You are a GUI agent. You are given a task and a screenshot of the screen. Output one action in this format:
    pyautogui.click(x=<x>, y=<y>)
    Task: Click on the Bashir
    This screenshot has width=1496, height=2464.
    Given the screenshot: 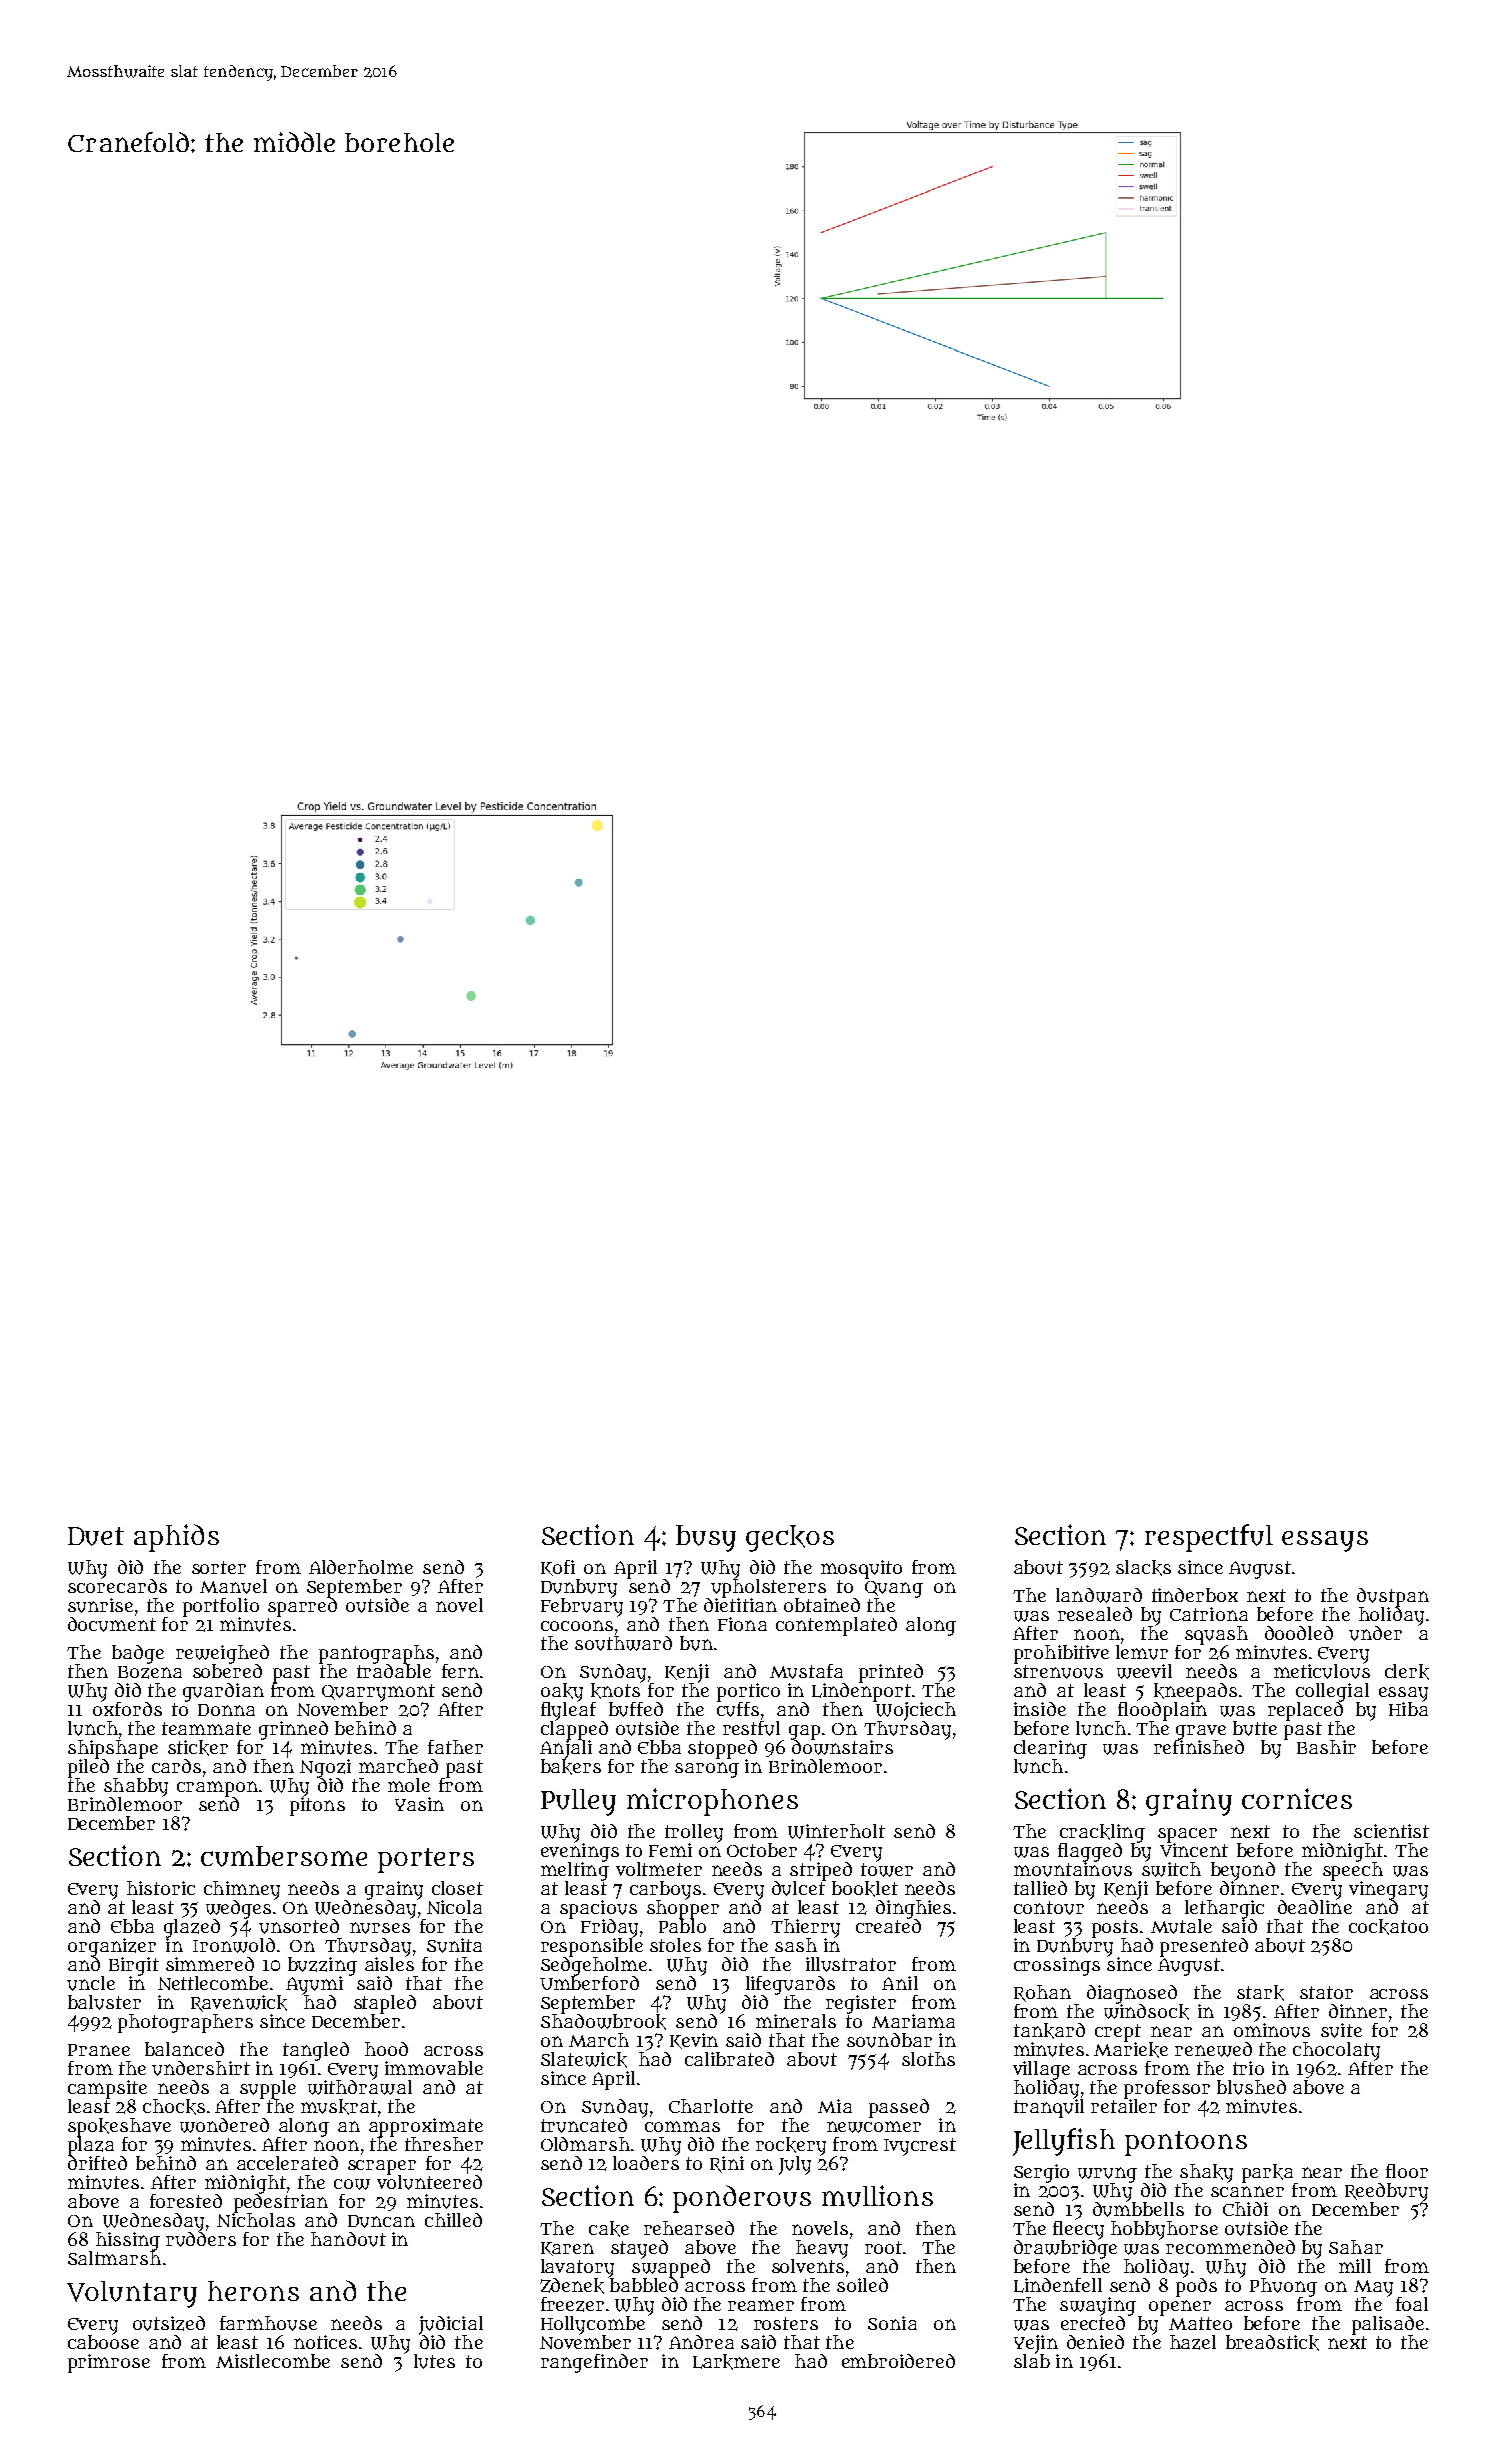 What is the action you would take?
    pyautogui.click(x=1326, y=1747)
